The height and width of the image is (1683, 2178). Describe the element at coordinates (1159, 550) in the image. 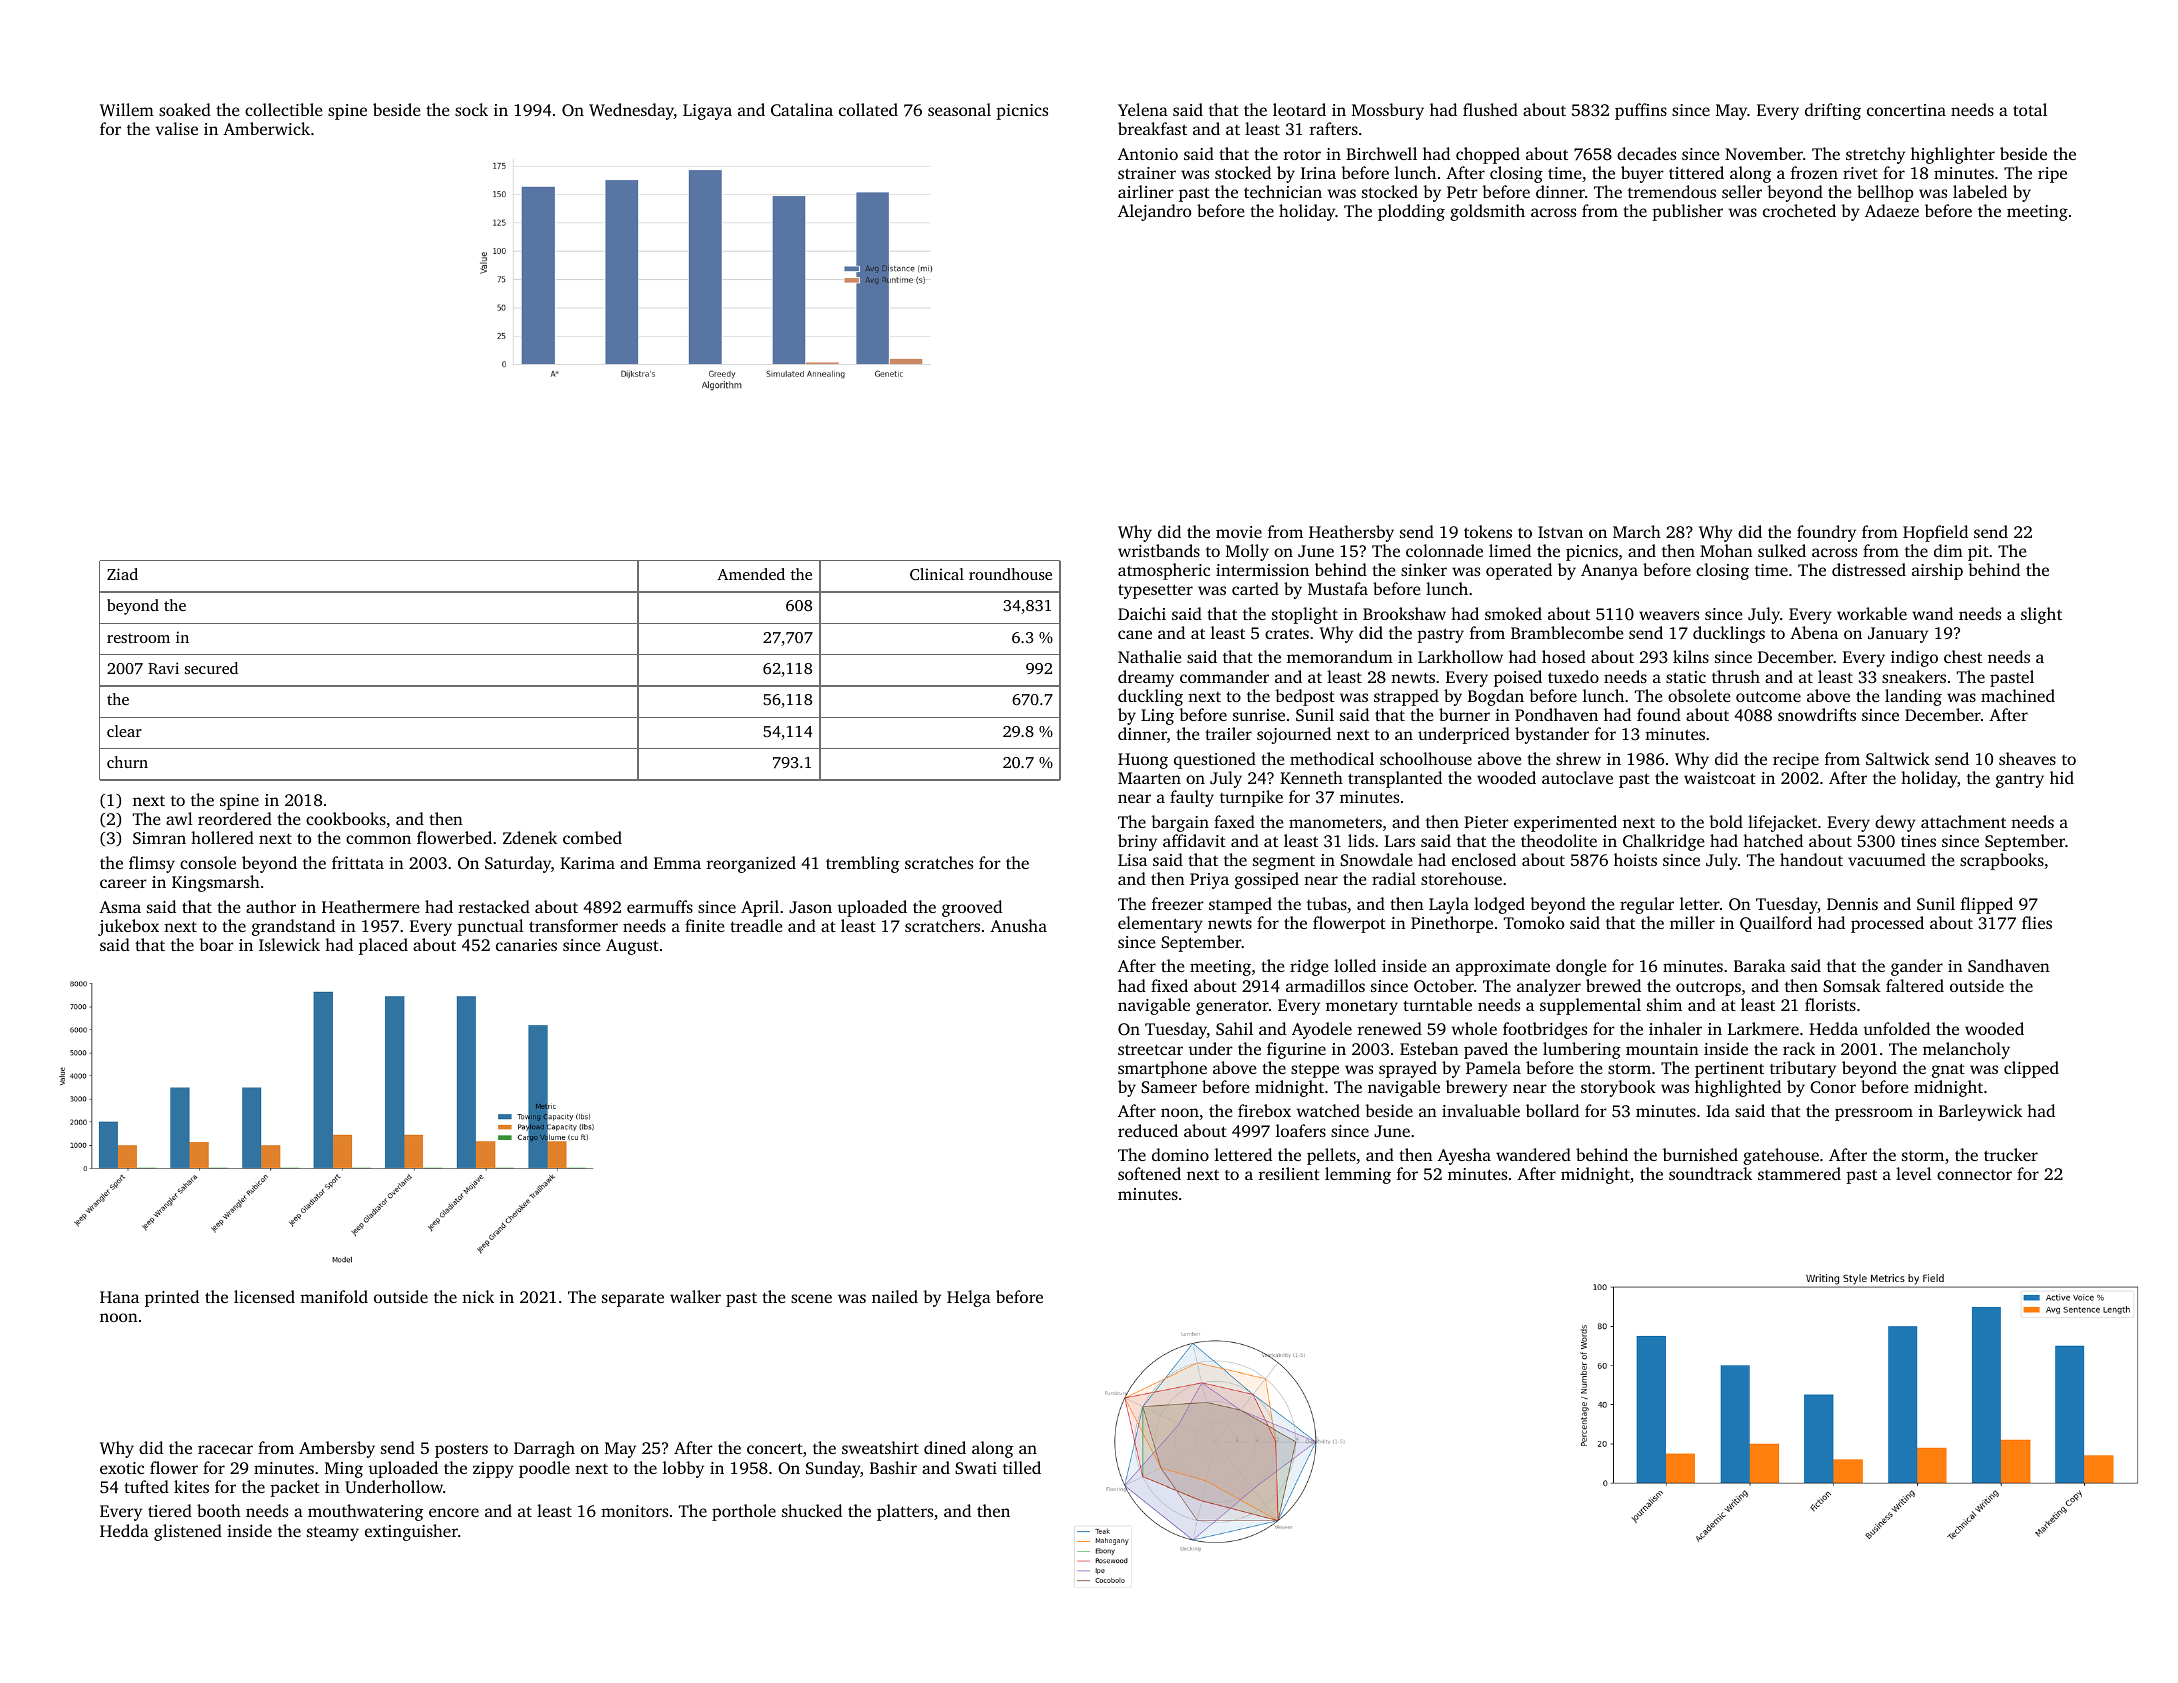

I see `wristbands` at that location.
